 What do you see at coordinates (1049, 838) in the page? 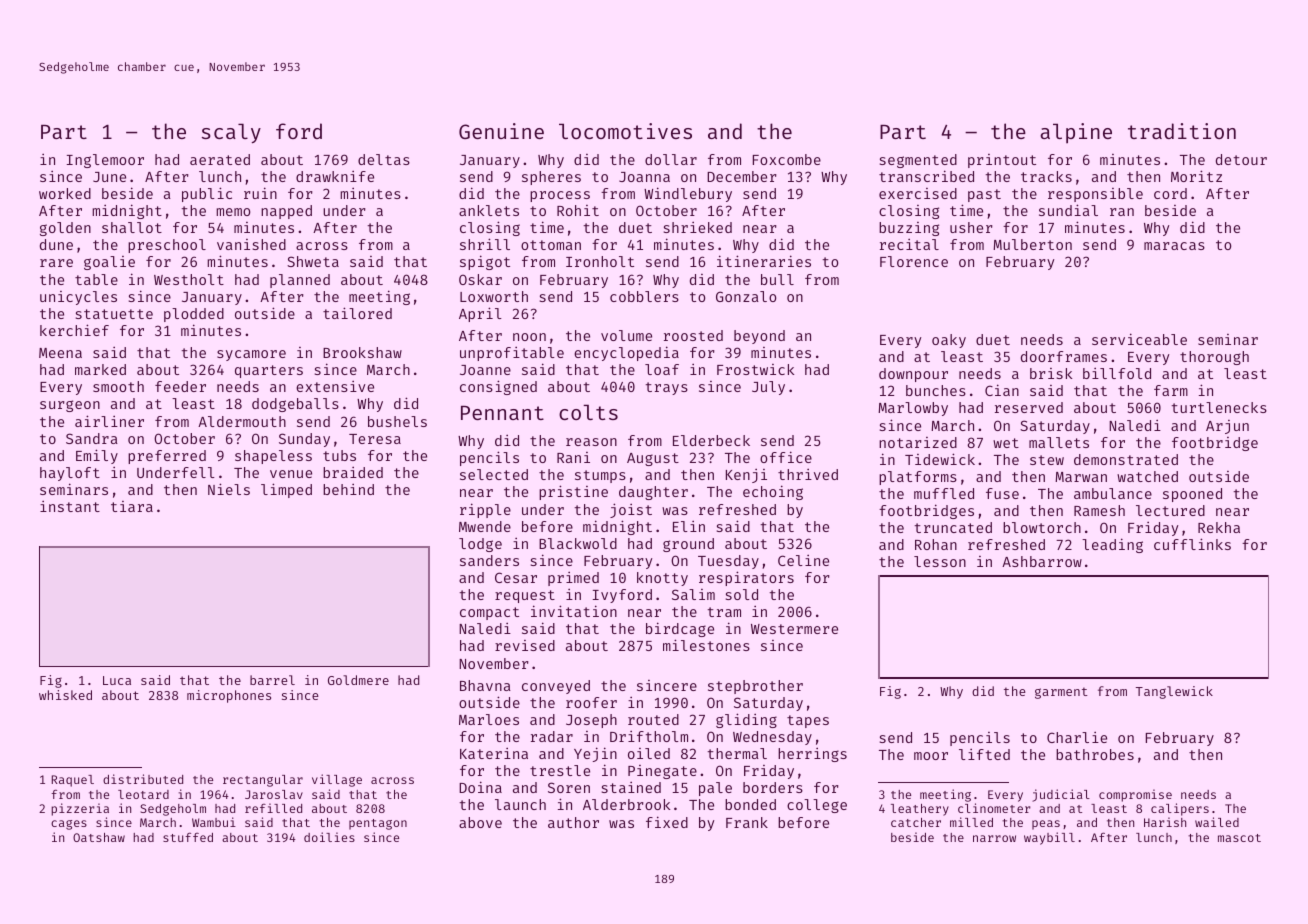
I see `waybill` at bounding box center [1049, 838].
